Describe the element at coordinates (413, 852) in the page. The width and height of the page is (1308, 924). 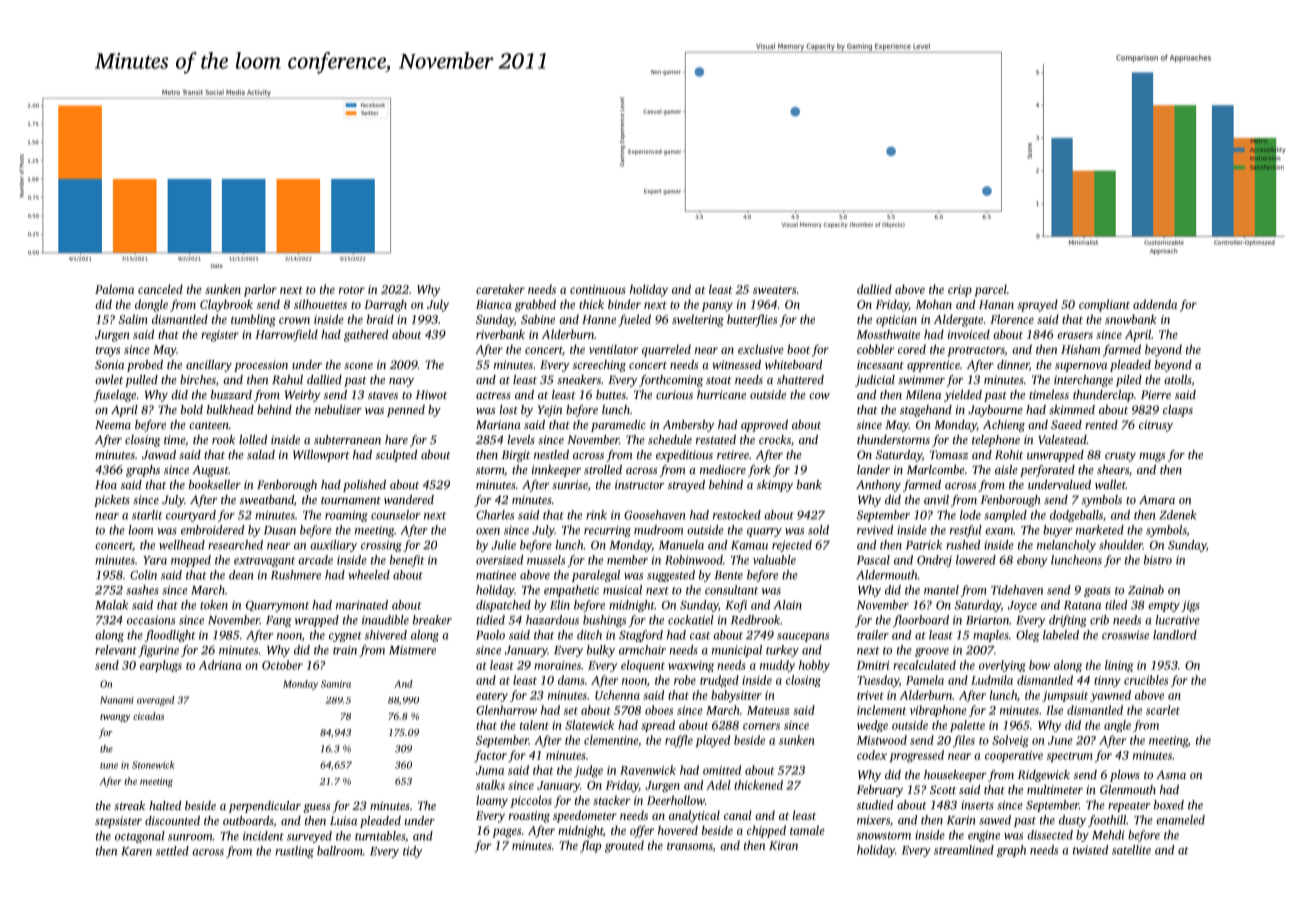
I see `tidy` at that location.
